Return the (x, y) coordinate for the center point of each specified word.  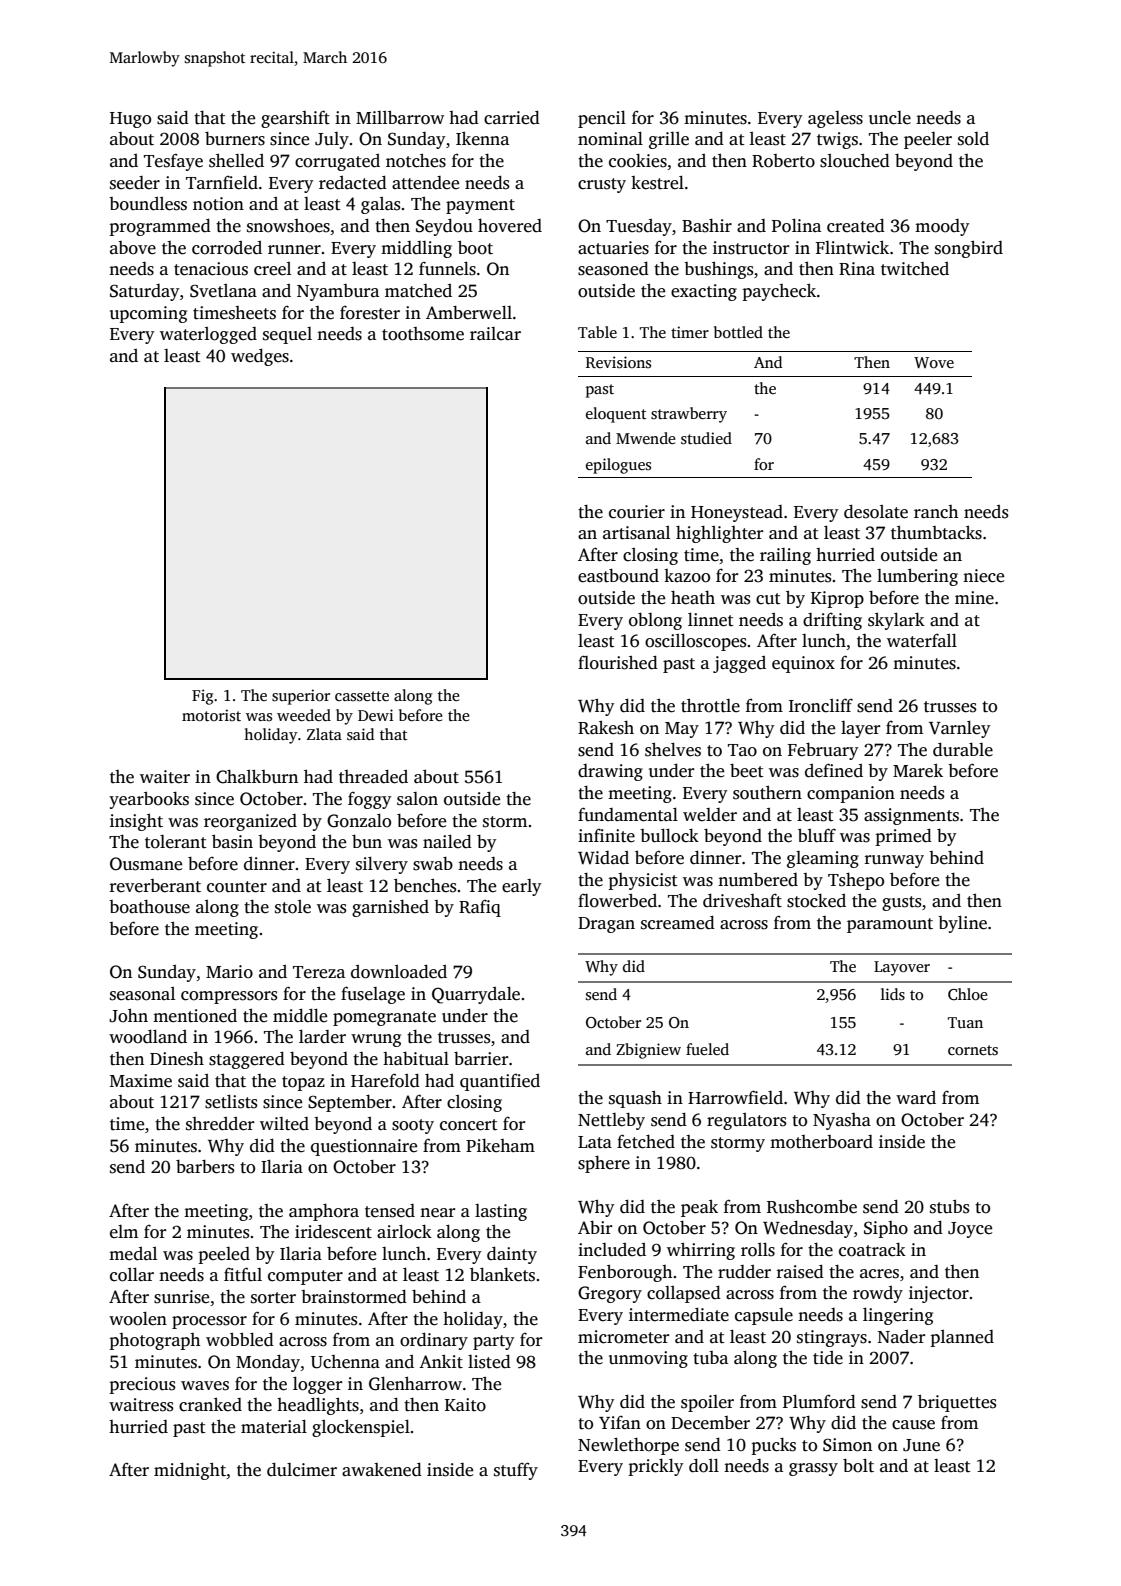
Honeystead (737, 513)
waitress (141, 1405)
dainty (512, 1255)
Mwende (646, 438)
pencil (602, 119)
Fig (202, 697)
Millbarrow (400, 118)
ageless (835, 119)
